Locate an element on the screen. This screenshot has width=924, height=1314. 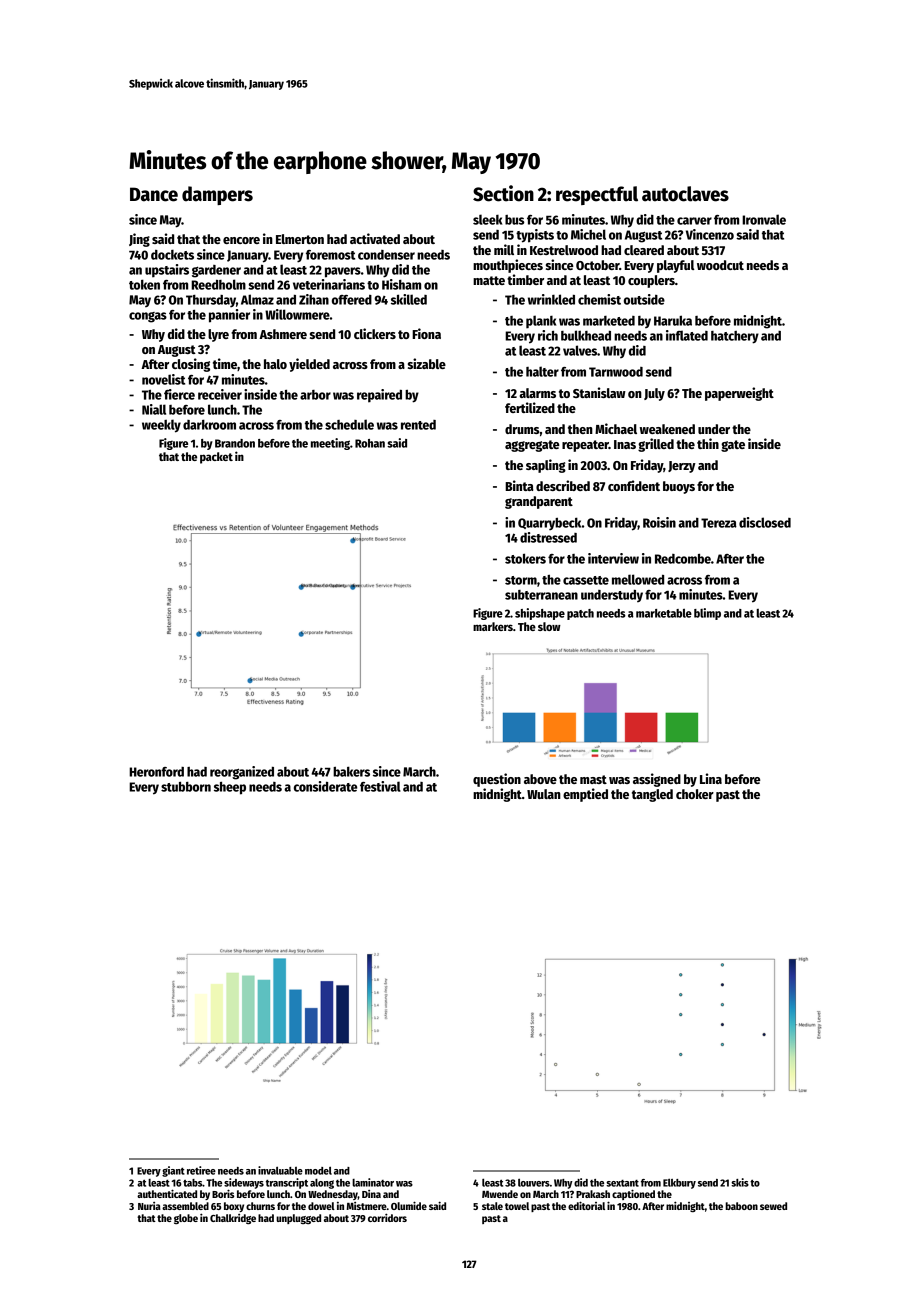
stale is located at coordinates (492, 1206).
